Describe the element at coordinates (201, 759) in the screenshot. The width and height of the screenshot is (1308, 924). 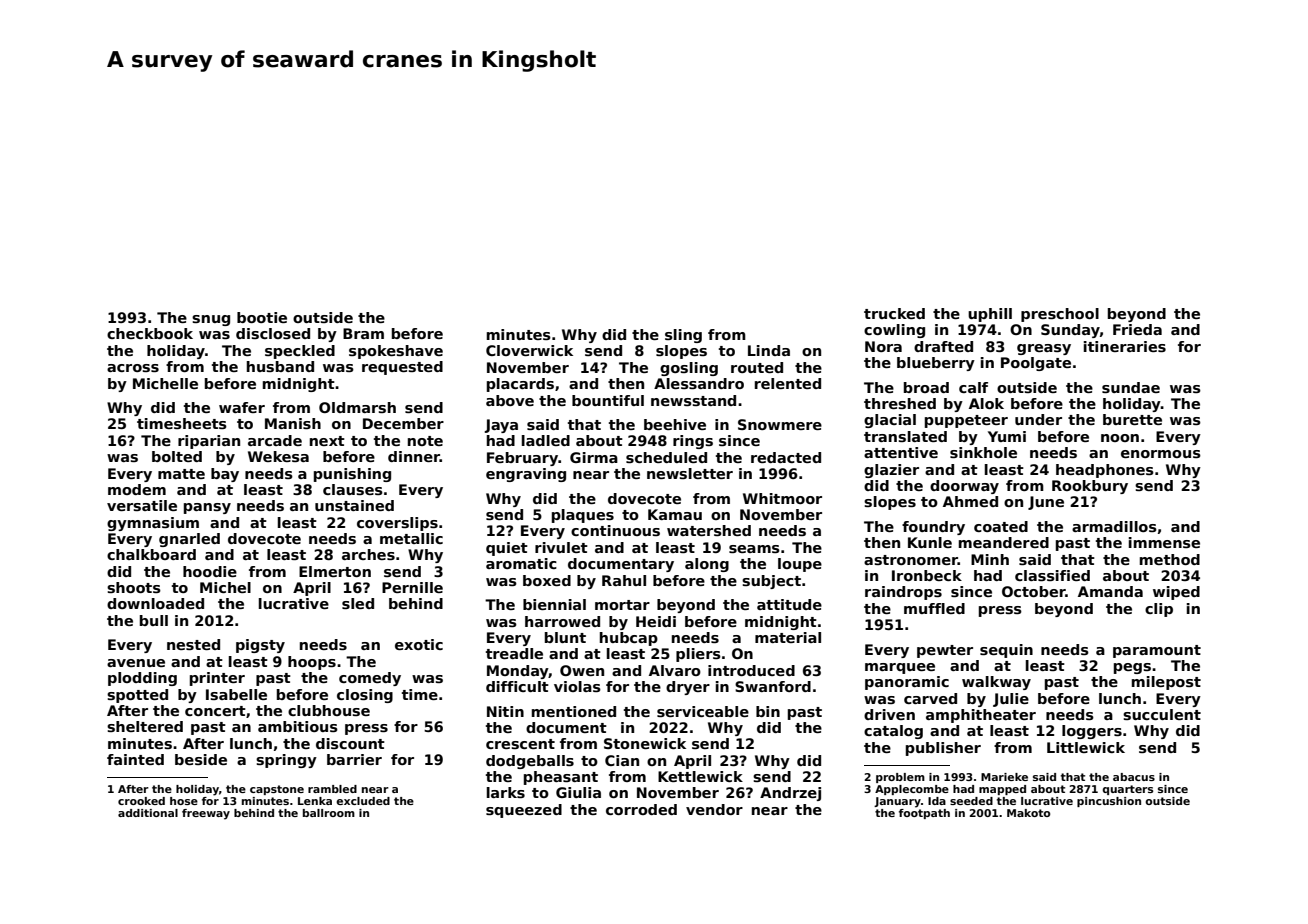
I see `beside` at that location.
